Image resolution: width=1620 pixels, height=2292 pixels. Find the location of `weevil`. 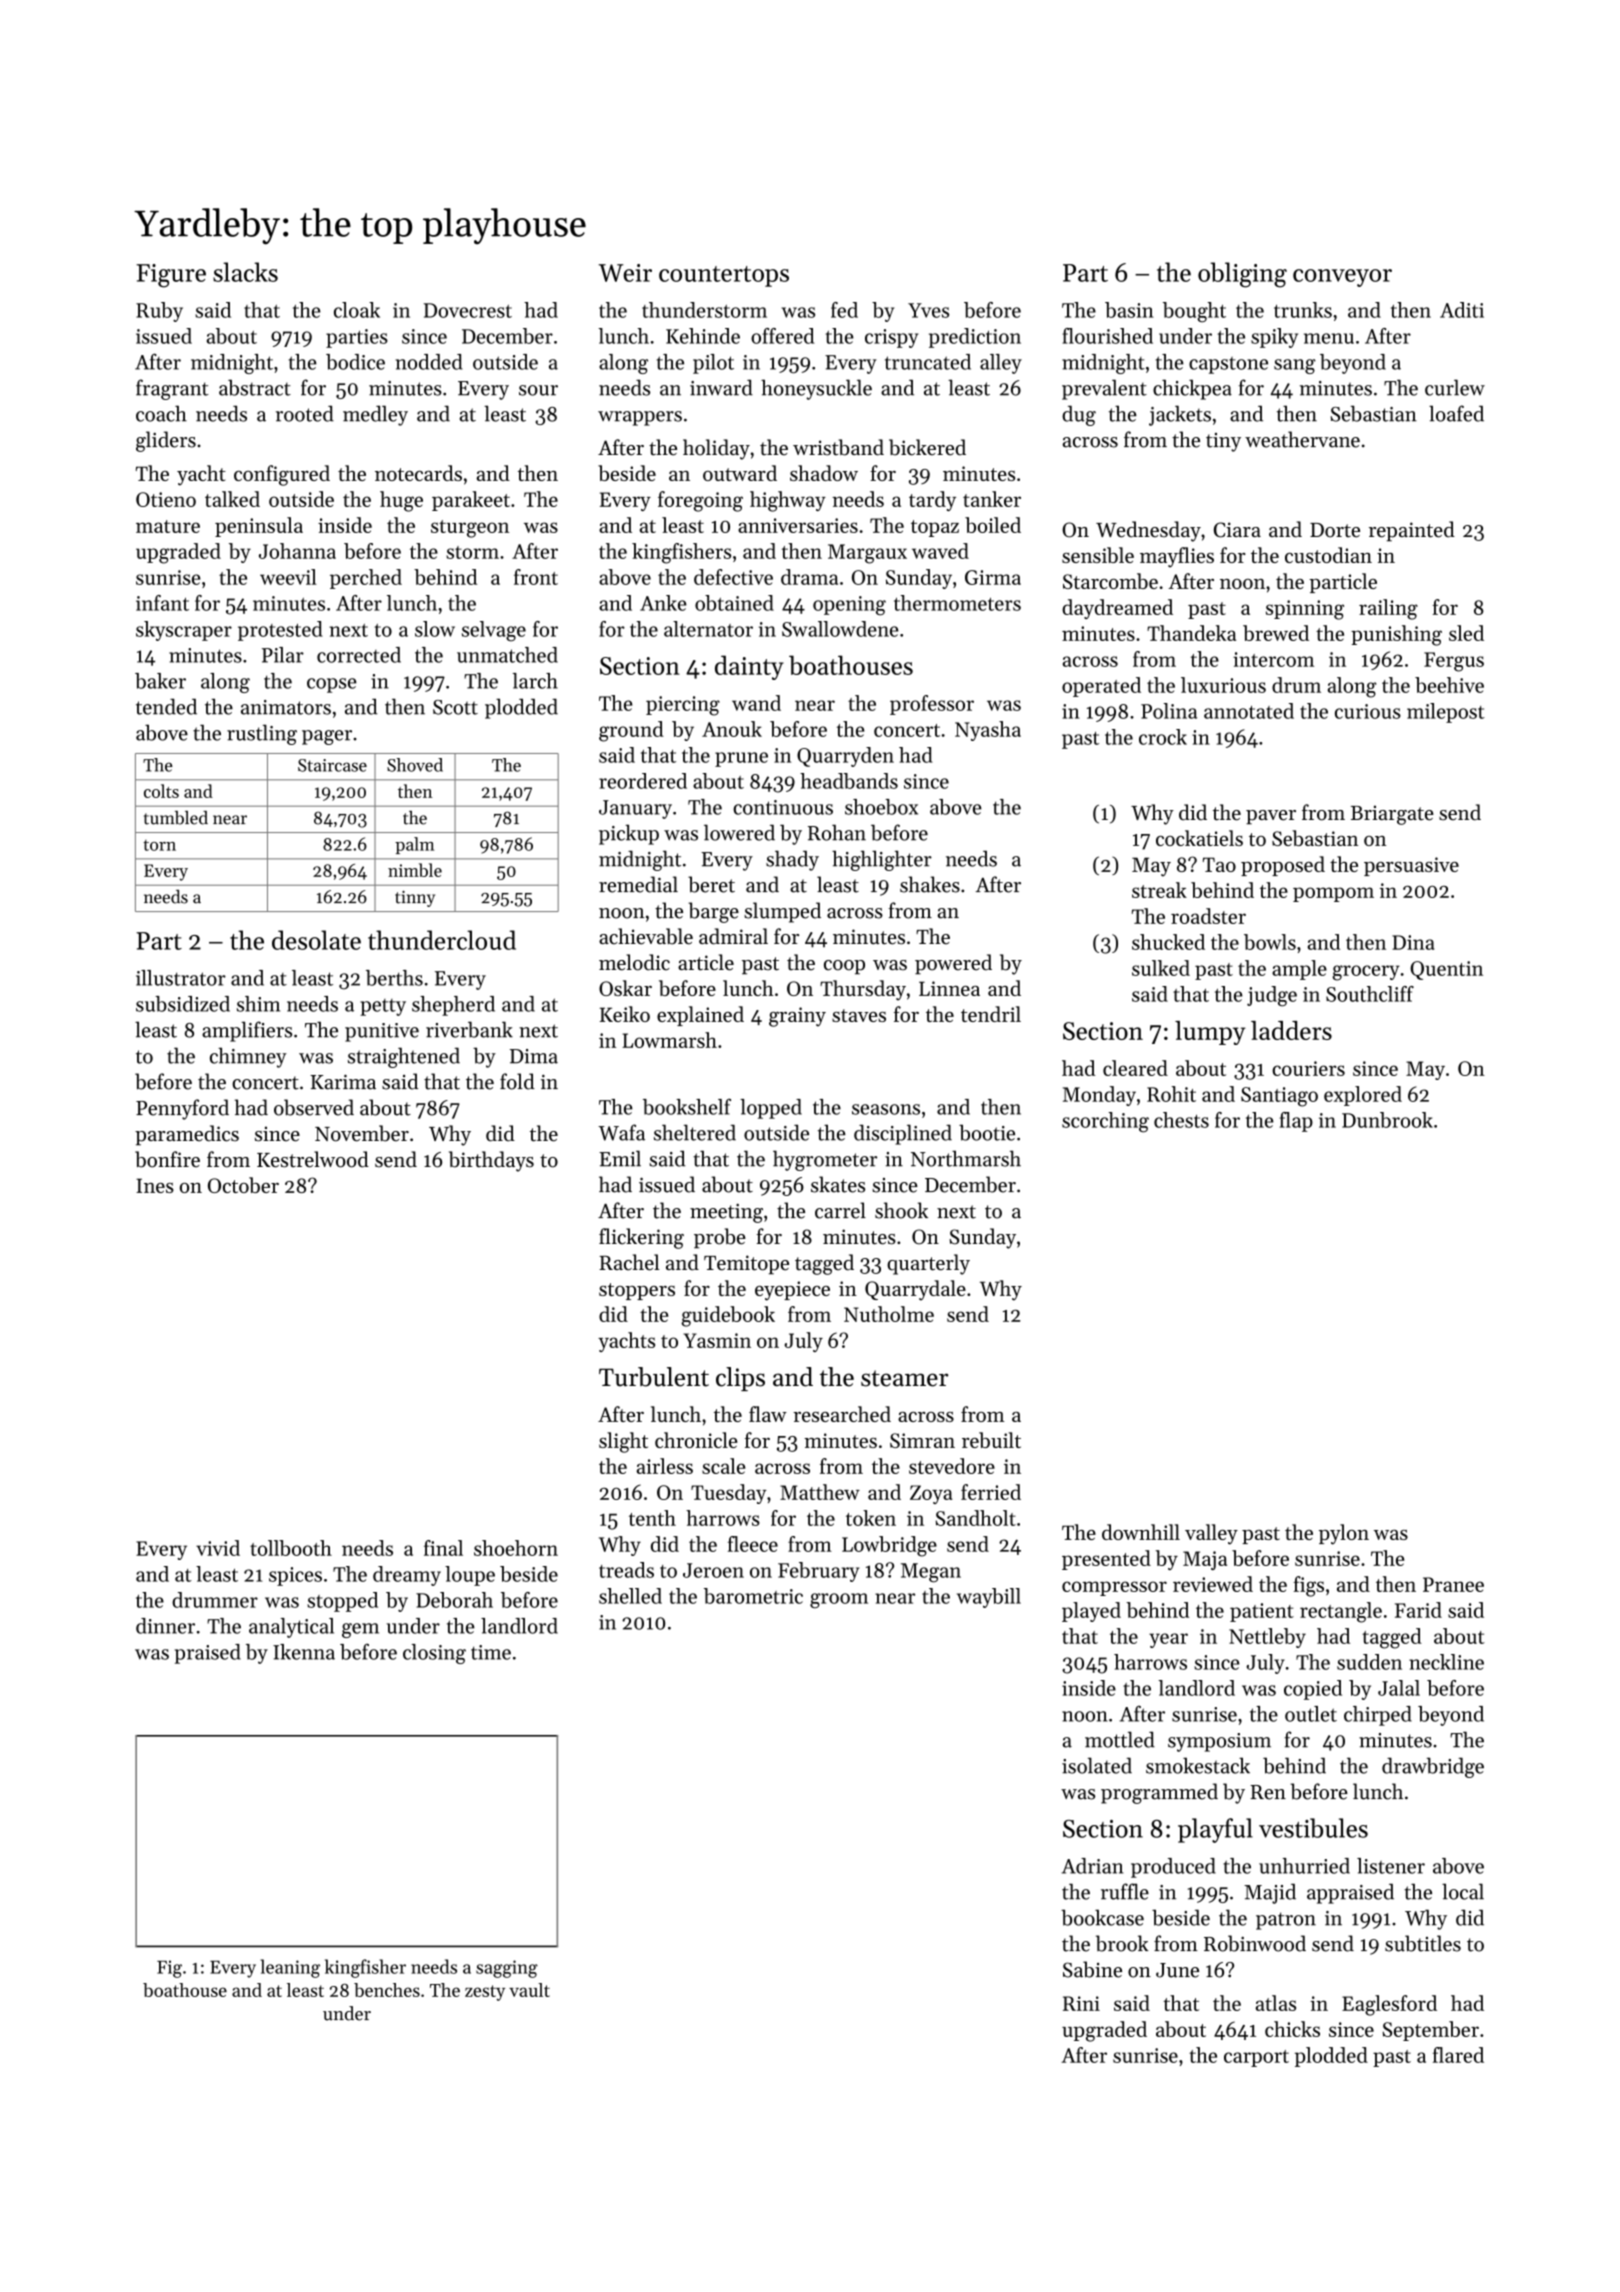

weevil is located at coordinates (288, 577).
